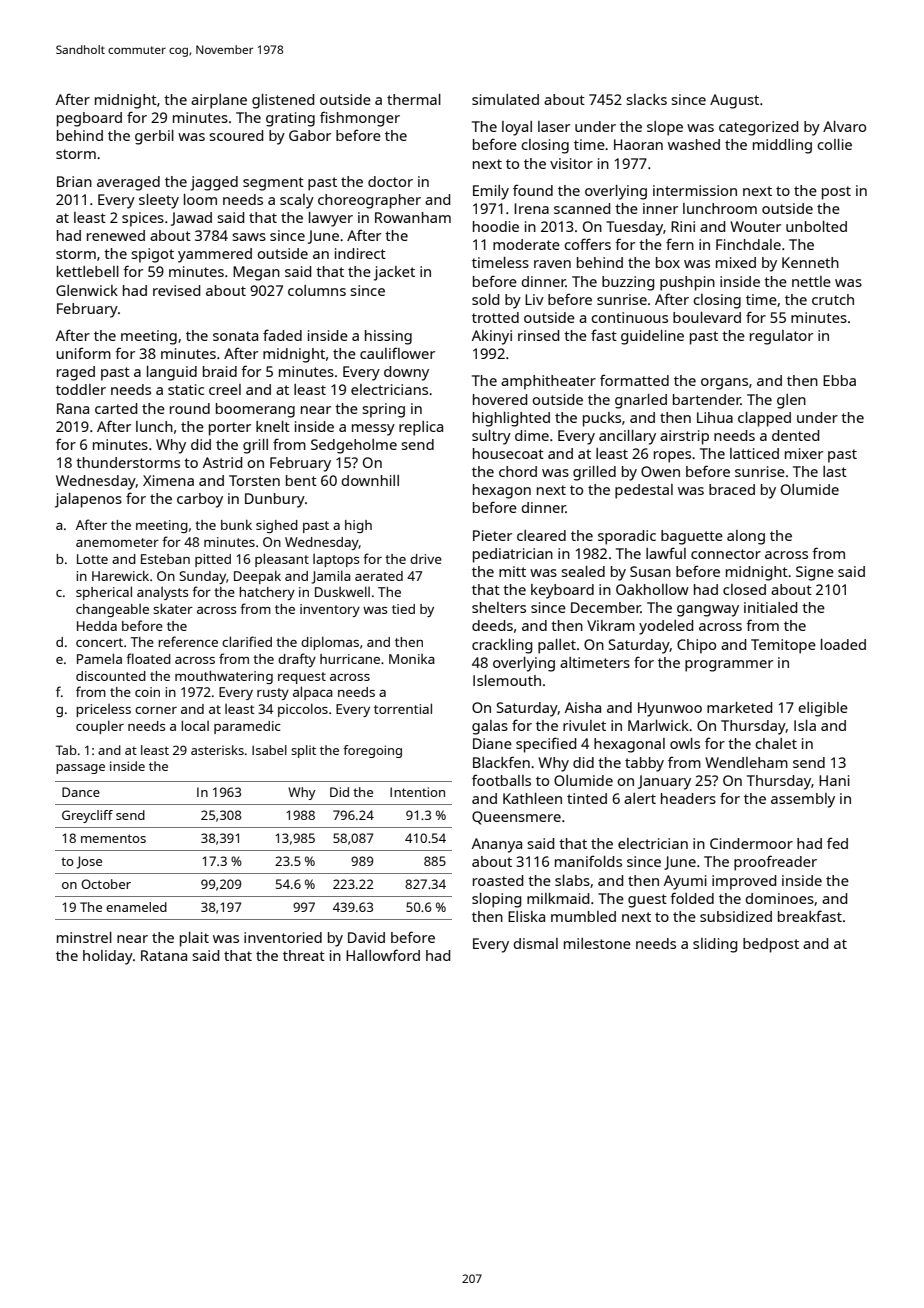 The image size is (924, 1308). What do you see at coordinates (83, 353) in the page?
I see `uniform` at bounding box center [83, 353].
